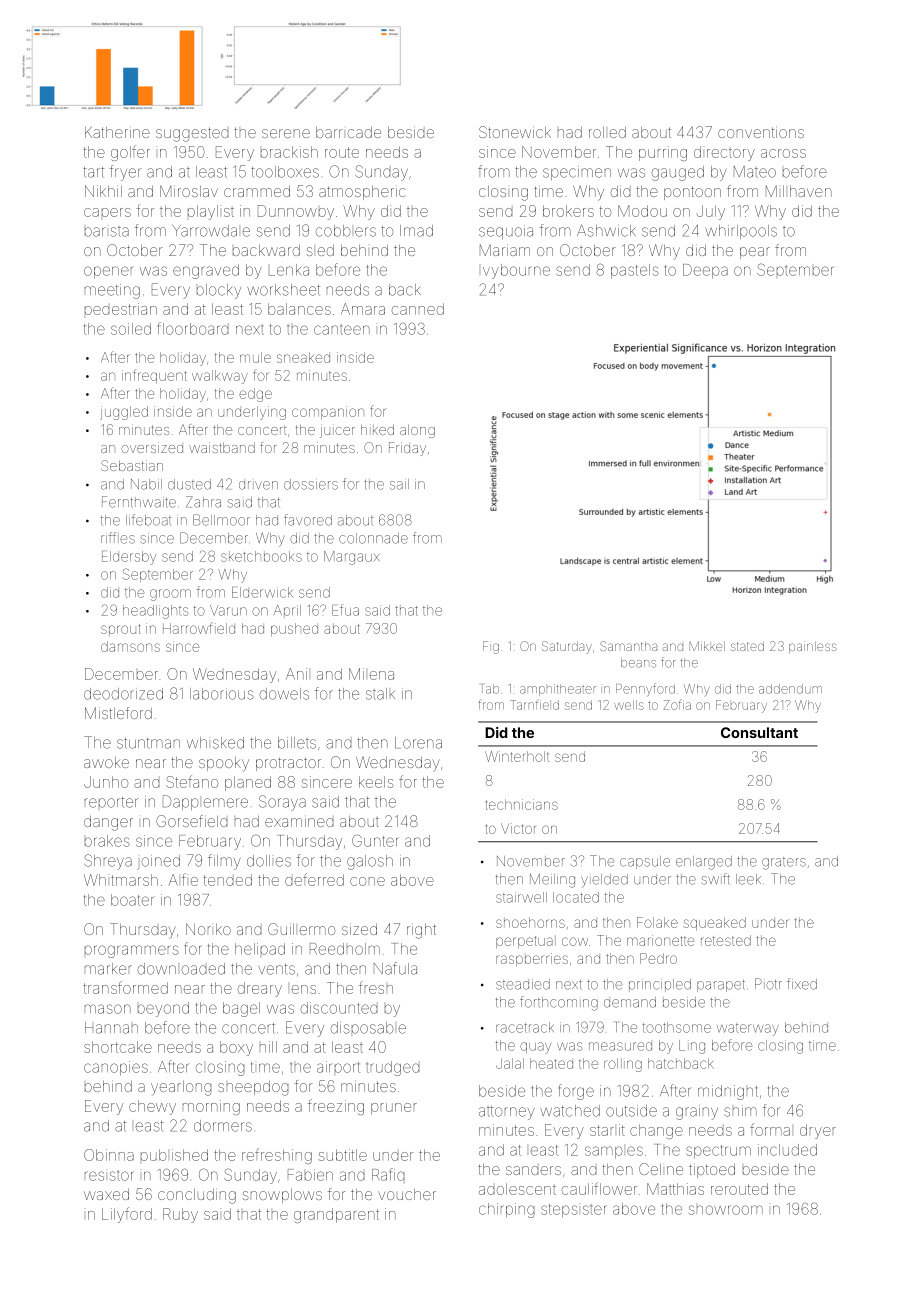 This page has height=1311, width=924. Describe the element at coordinates (705, 271) in the page. I see `Deepa` at that location.
